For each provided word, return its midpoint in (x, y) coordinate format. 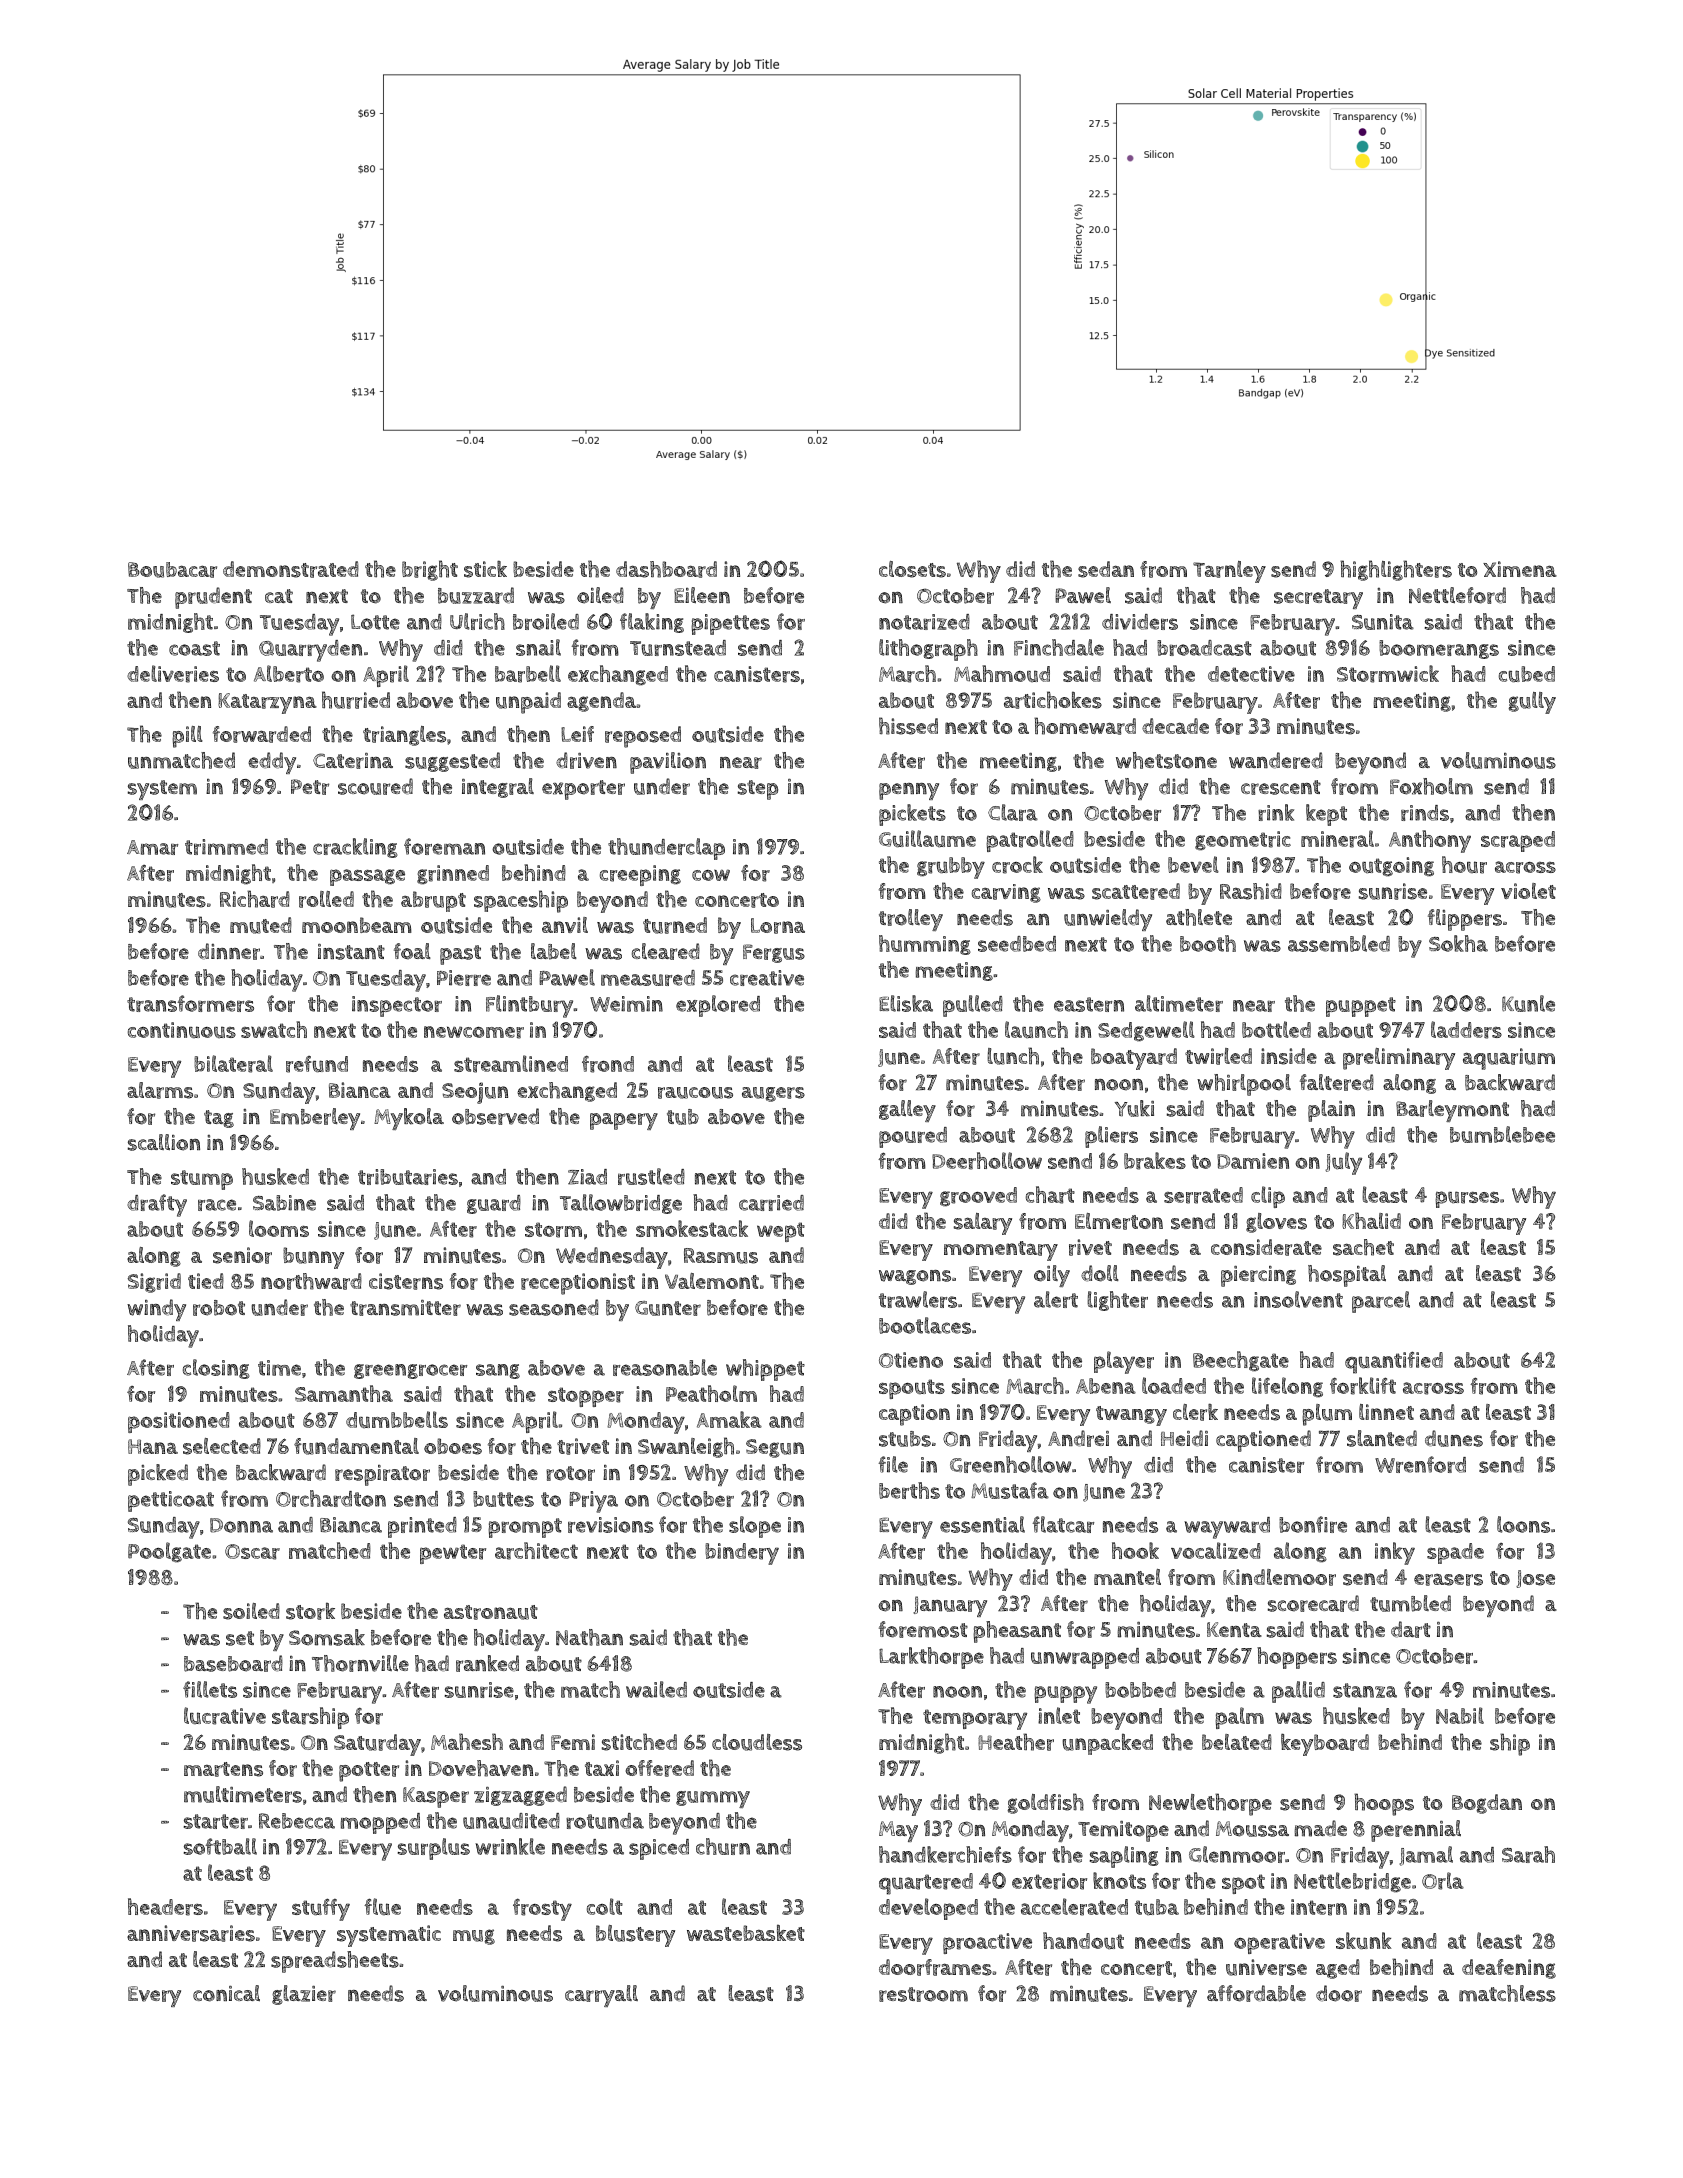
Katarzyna (267, 703)
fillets (210, 1689)
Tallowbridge (621, 1204)
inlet (1059, 1715)
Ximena (1520, 569)
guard (494, 1204)
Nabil (1460, 1715)
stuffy (321, 1909)
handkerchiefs (945, 1854)
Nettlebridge (1352, 1882)
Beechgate (1241, 1361)
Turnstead (678, 648)
